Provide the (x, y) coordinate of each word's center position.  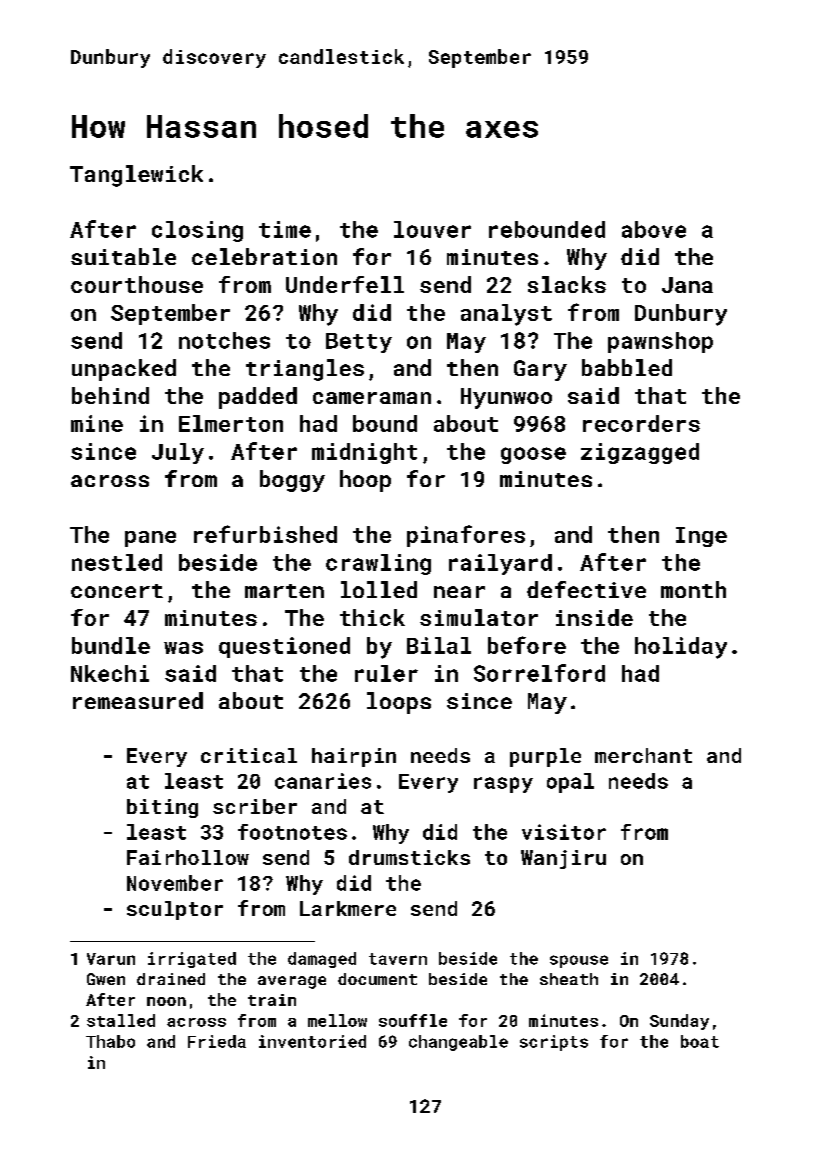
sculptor (175, 910)
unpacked (124, 370)
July (178, 453)
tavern (398, 959)
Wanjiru (563, 859)
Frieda (217, 1041)
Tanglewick (136, 176)
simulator (479, 617)
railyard (500, 564)
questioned (284, 647)
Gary (540, 370)
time (285, 229)
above (654, 229)
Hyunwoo (506, 398)
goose (533, 455)
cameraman (372, 398)
